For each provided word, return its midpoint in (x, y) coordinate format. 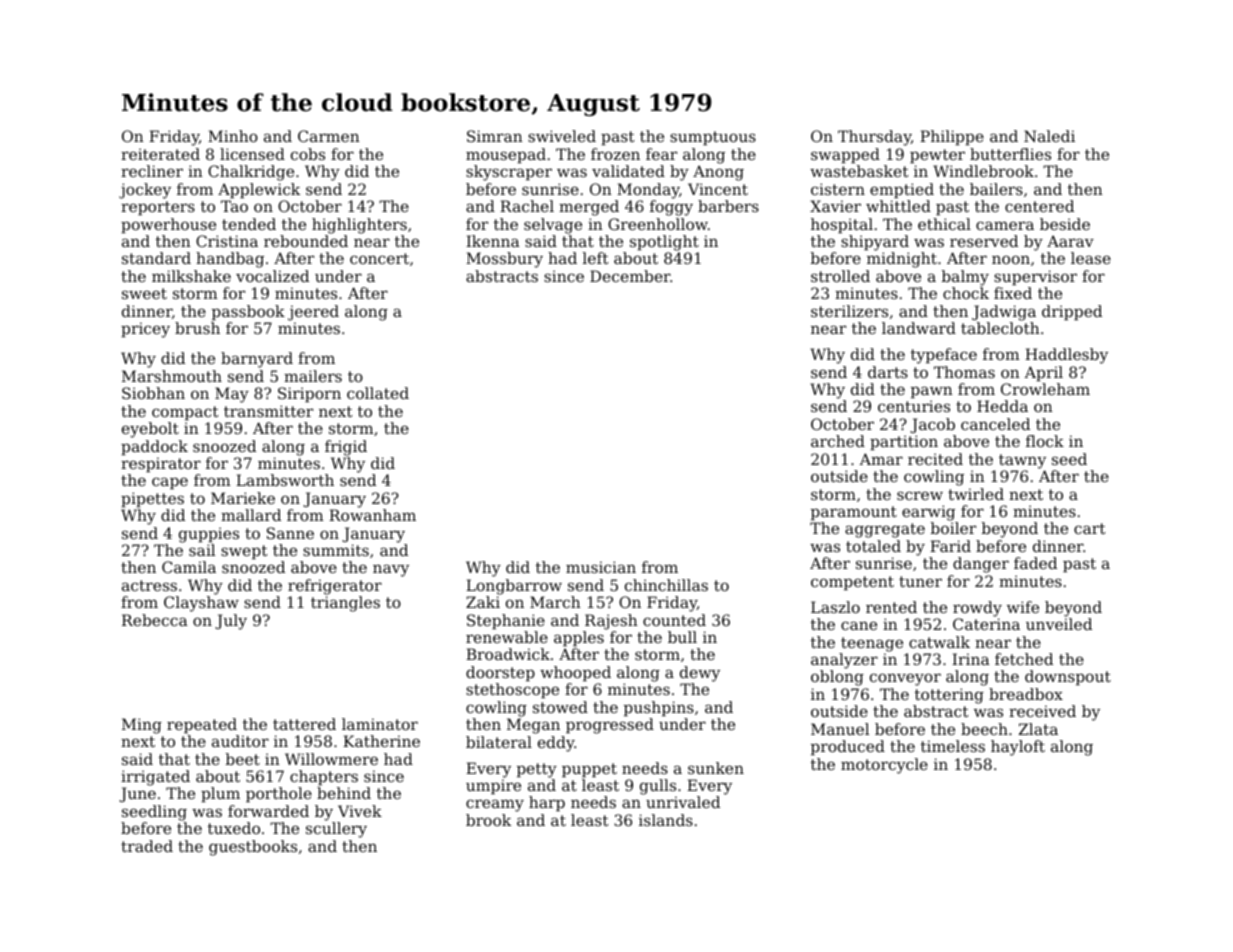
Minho (233, 136)
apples (579, 638)
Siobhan (153, 393)
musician (601, 567)
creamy (495, 805)
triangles (345, 604)
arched (838, 441)
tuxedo (234, 828)
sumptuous (713, 138)
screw (920, 495)
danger (981, 565)
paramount (854, 513)
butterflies (1010, 154)
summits (336, 550)
